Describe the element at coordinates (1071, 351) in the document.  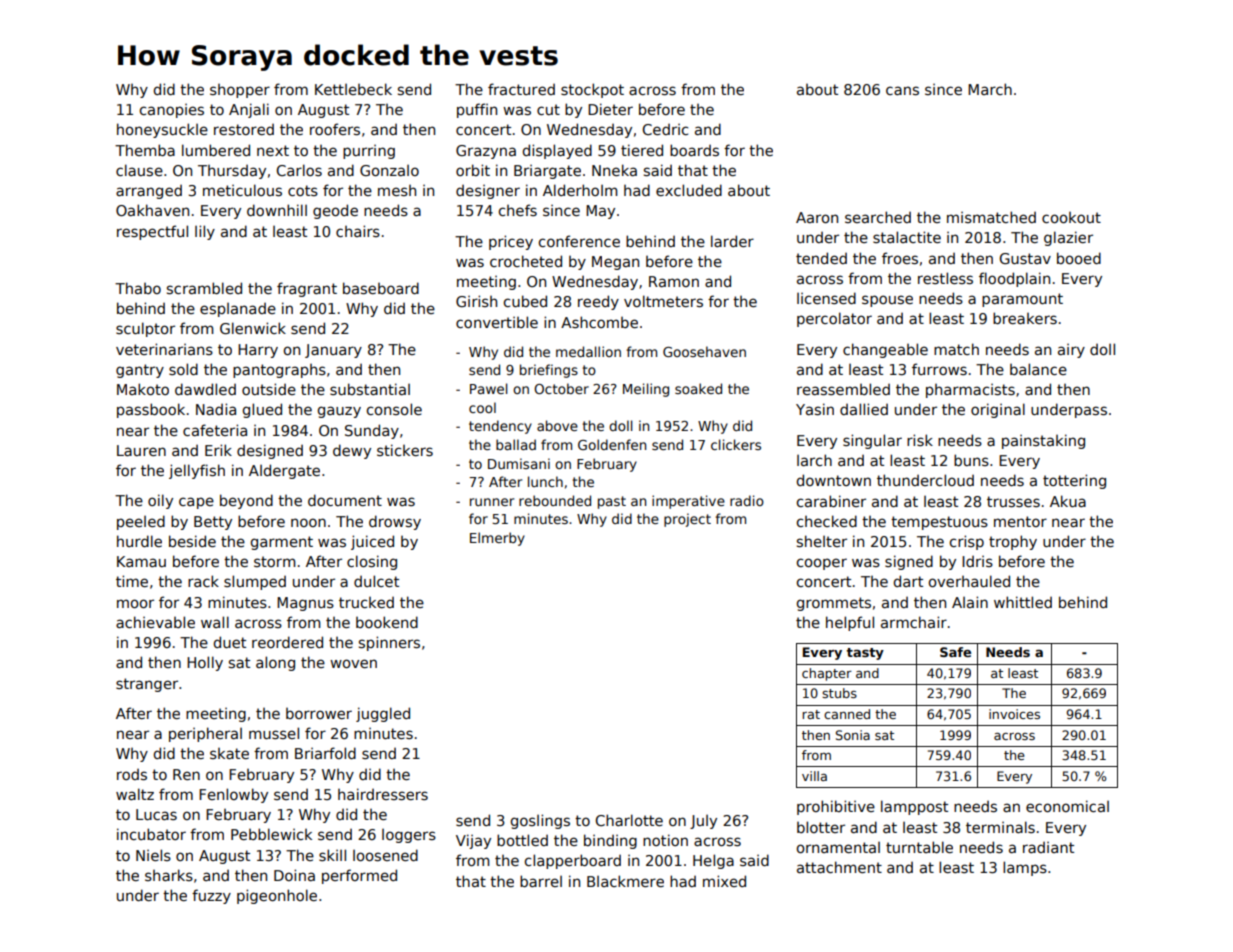
I see `airy` at that location.
